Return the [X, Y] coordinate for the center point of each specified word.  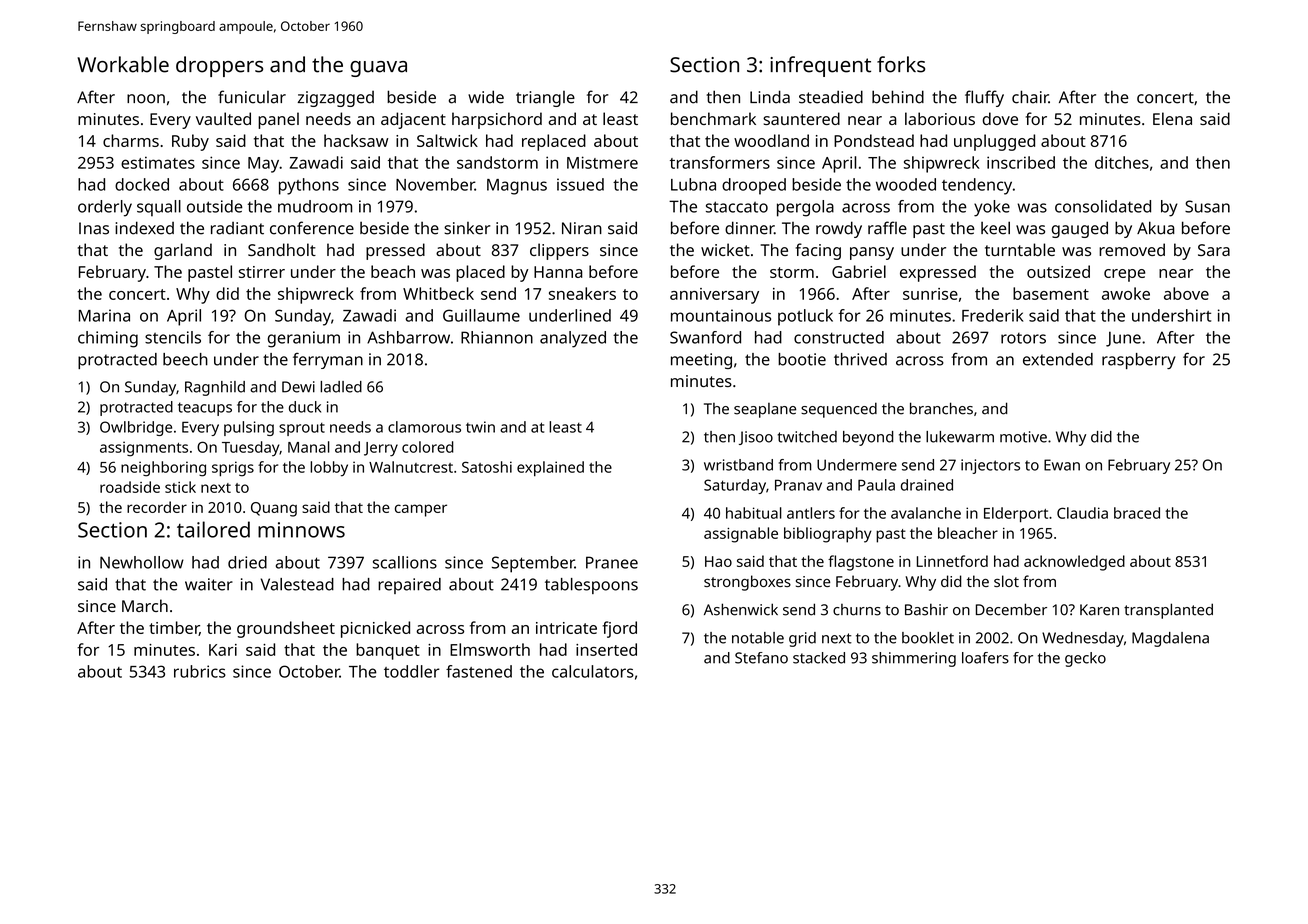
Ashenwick [741, 609]
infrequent [820, 66]
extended [1058, 359]
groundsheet [286, 629]
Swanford [705, 337]
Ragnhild [215, 388]
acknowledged [1074, 563]
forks [901, 64]
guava [378, 69]
